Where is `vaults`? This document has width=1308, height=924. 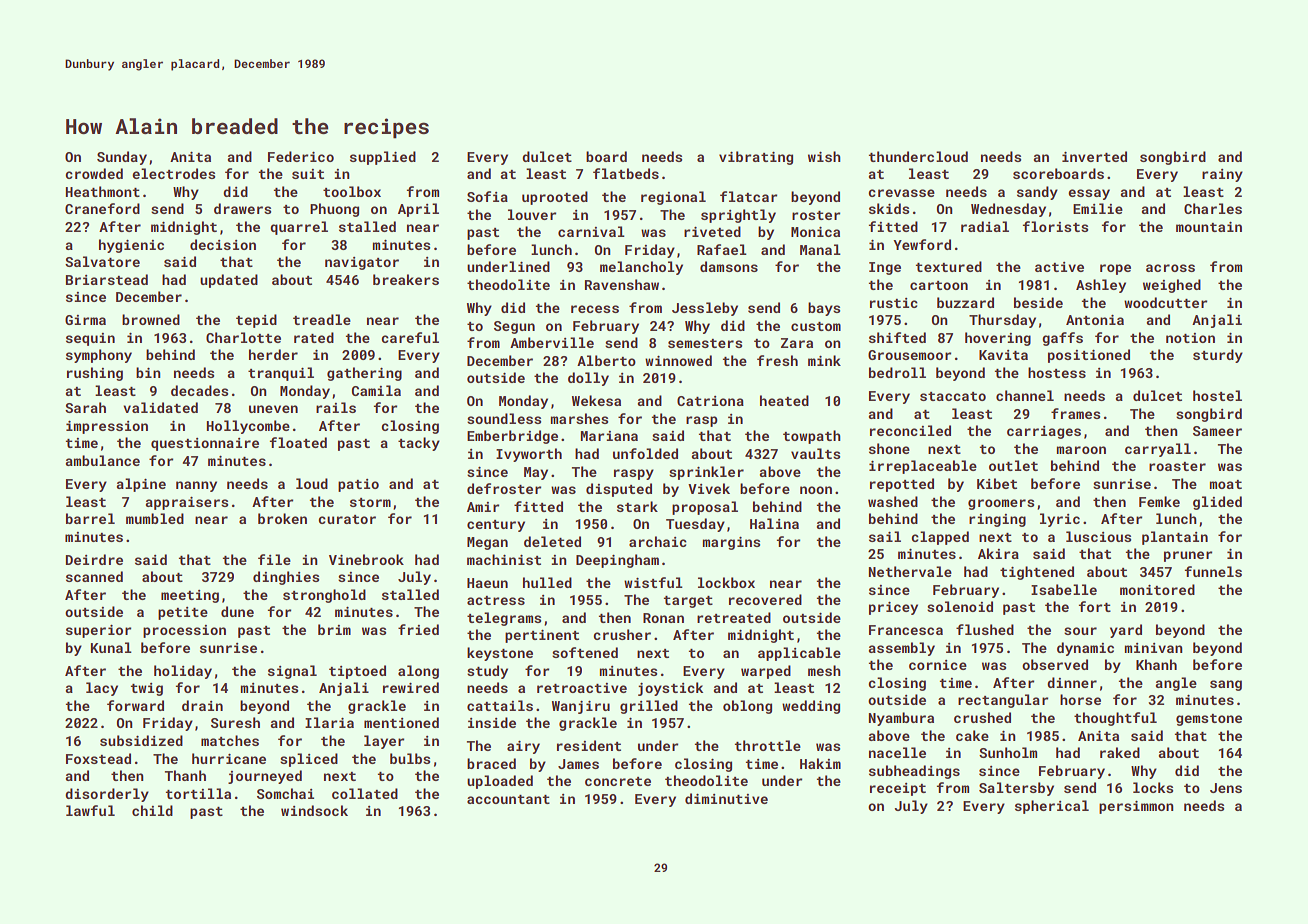 vaults is located at coordinates (815, 453).
